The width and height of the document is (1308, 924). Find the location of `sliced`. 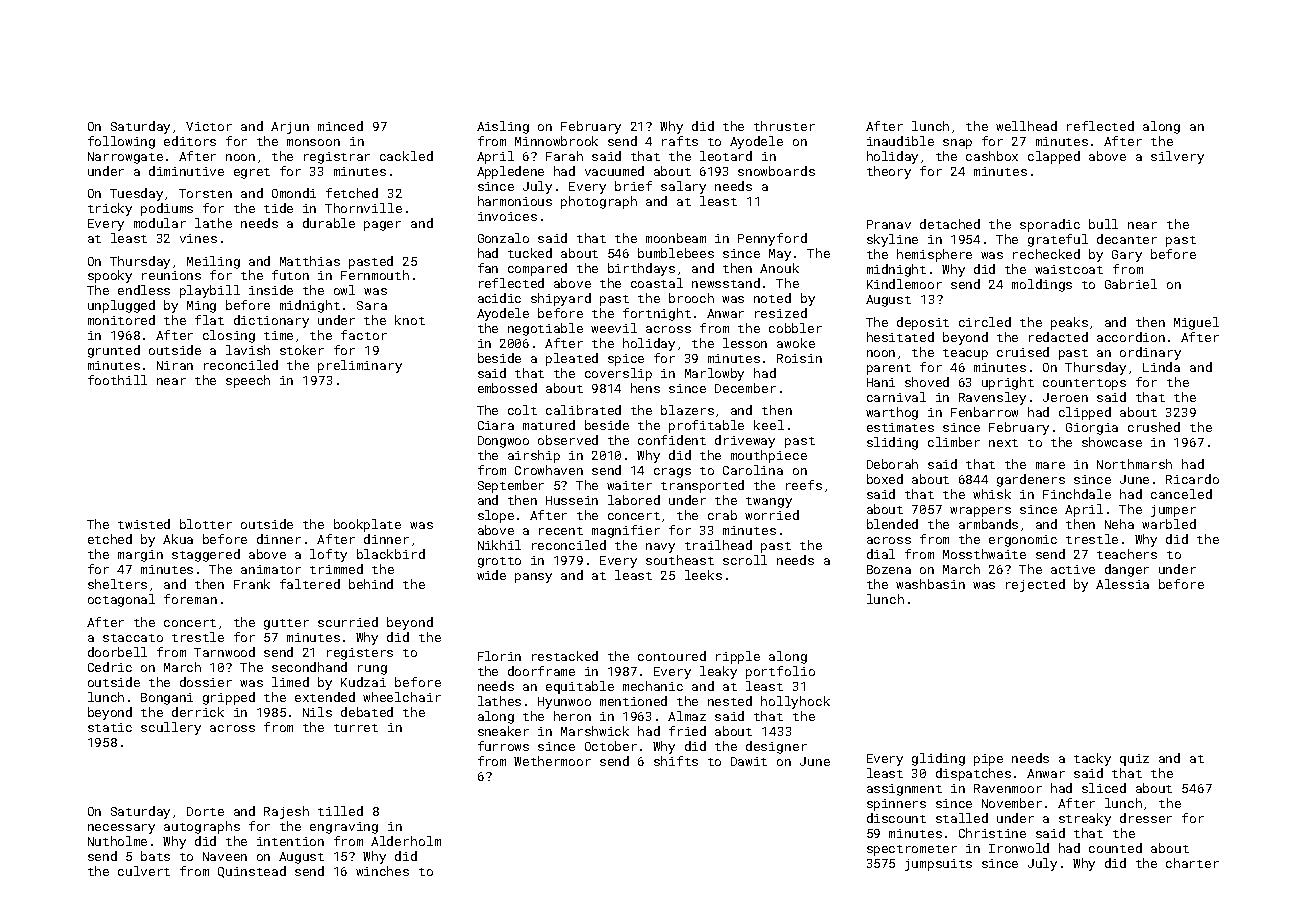

sliced is located at coordinates (1104, 788).
